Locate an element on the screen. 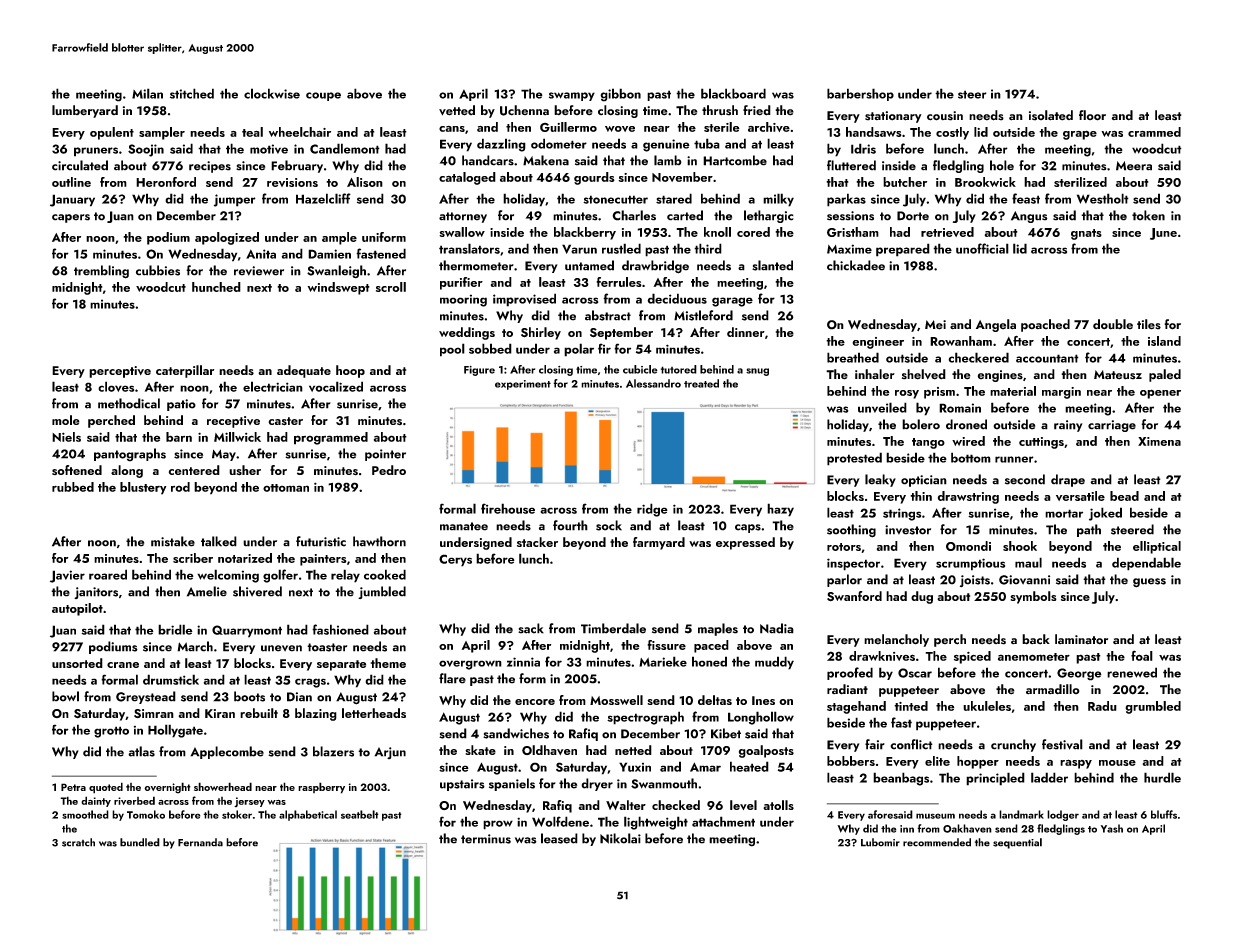 The image size is (1233, 952). cored is located at coordinates (753, 232).
